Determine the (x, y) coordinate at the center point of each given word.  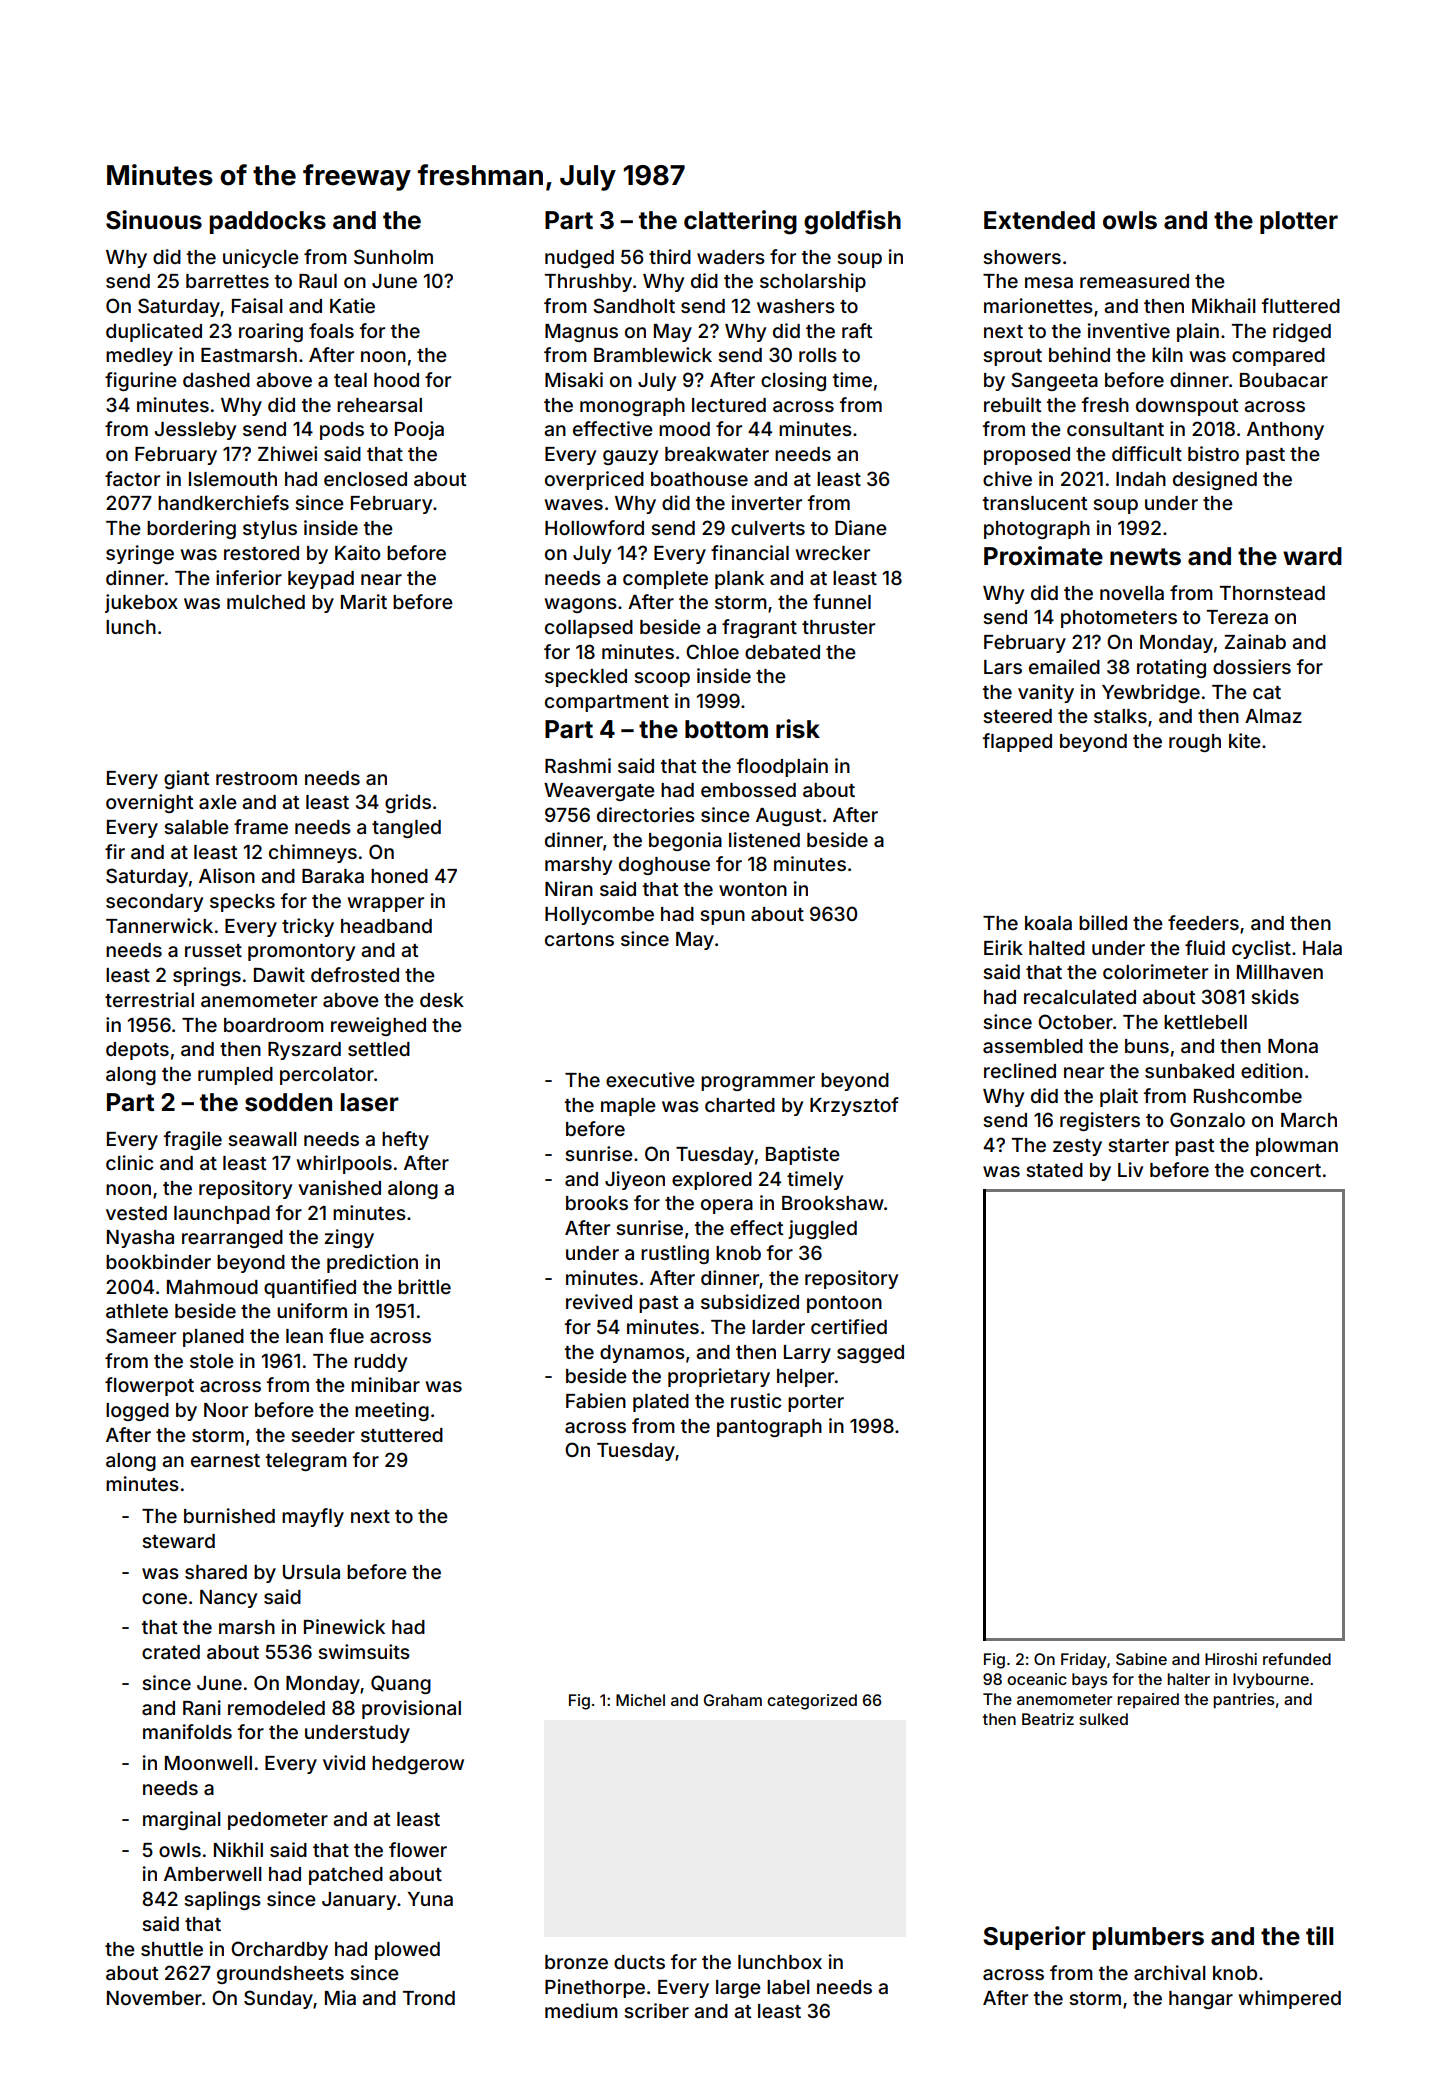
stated (1054, 1170)
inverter (767, 502)
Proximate (1043, 556)
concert (1285, 1170)
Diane (861, 527)
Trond (429, 1998)
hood (396, 380)
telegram (306, 1462)
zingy (349, 1238)
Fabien (596, 1400)
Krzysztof (854, 1106)
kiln (1167, 354)
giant (186, 779)
